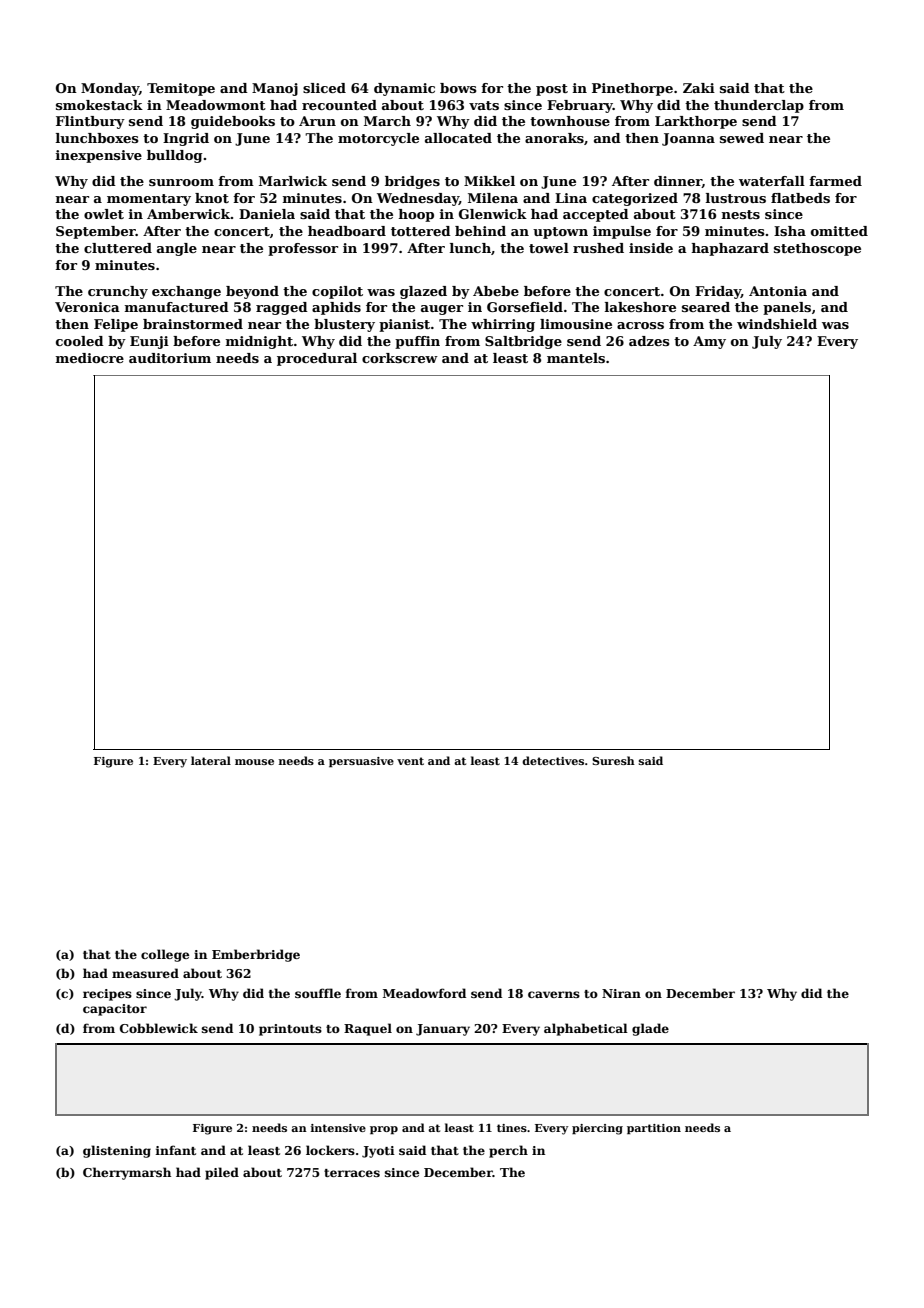 This screenshot has width=924, height=1308. I want to click on college, so click(165, 955).
